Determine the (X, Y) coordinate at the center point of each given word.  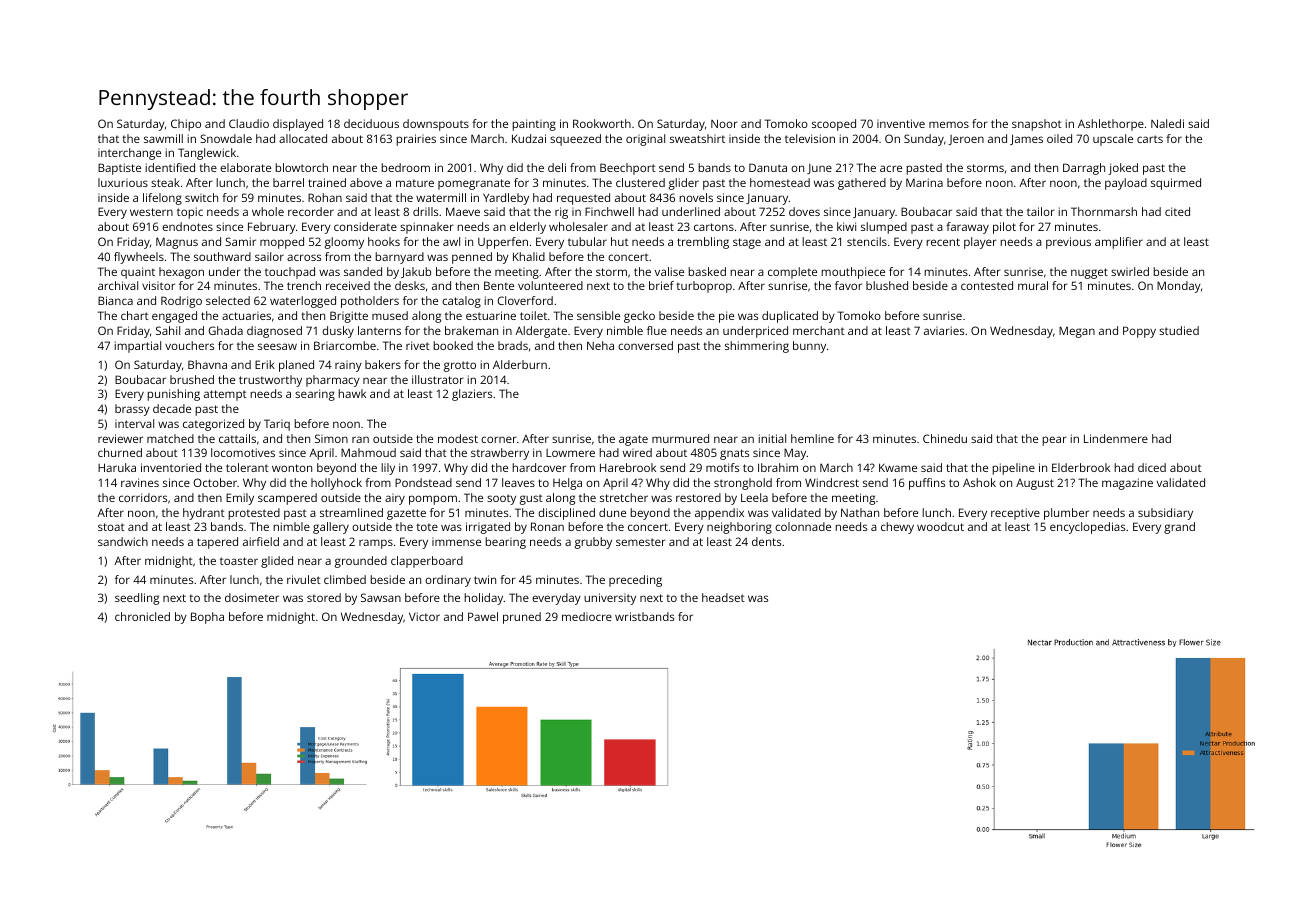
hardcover (539, 467)
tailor (1041, 211)
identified (170, 167)
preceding (635, 581)
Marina (924, 182)
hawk (352, 393)
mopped (282, 243)
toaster (239, 561)
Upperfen (503, 243)
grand (1179, 528)
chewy (897, 528)
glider (684, 184)
